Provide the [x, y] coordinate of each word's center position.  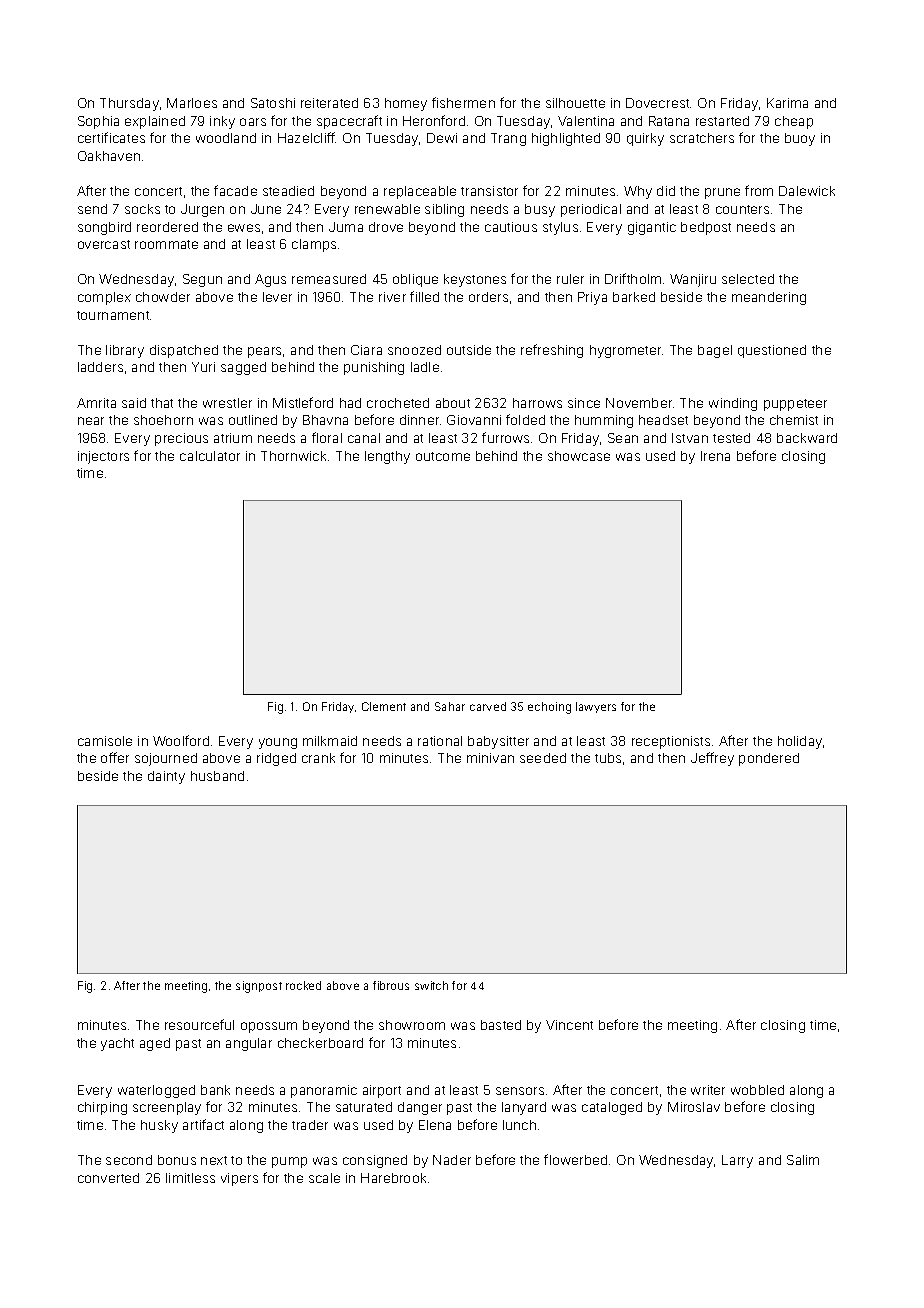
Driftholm [633, 278]
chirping [102, 1108]
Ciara [366, 350]
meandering [769, 298]
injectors [103, 457]
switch [431, 985]
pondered [769, 759]
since [584, 403]
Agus [270, 280]
